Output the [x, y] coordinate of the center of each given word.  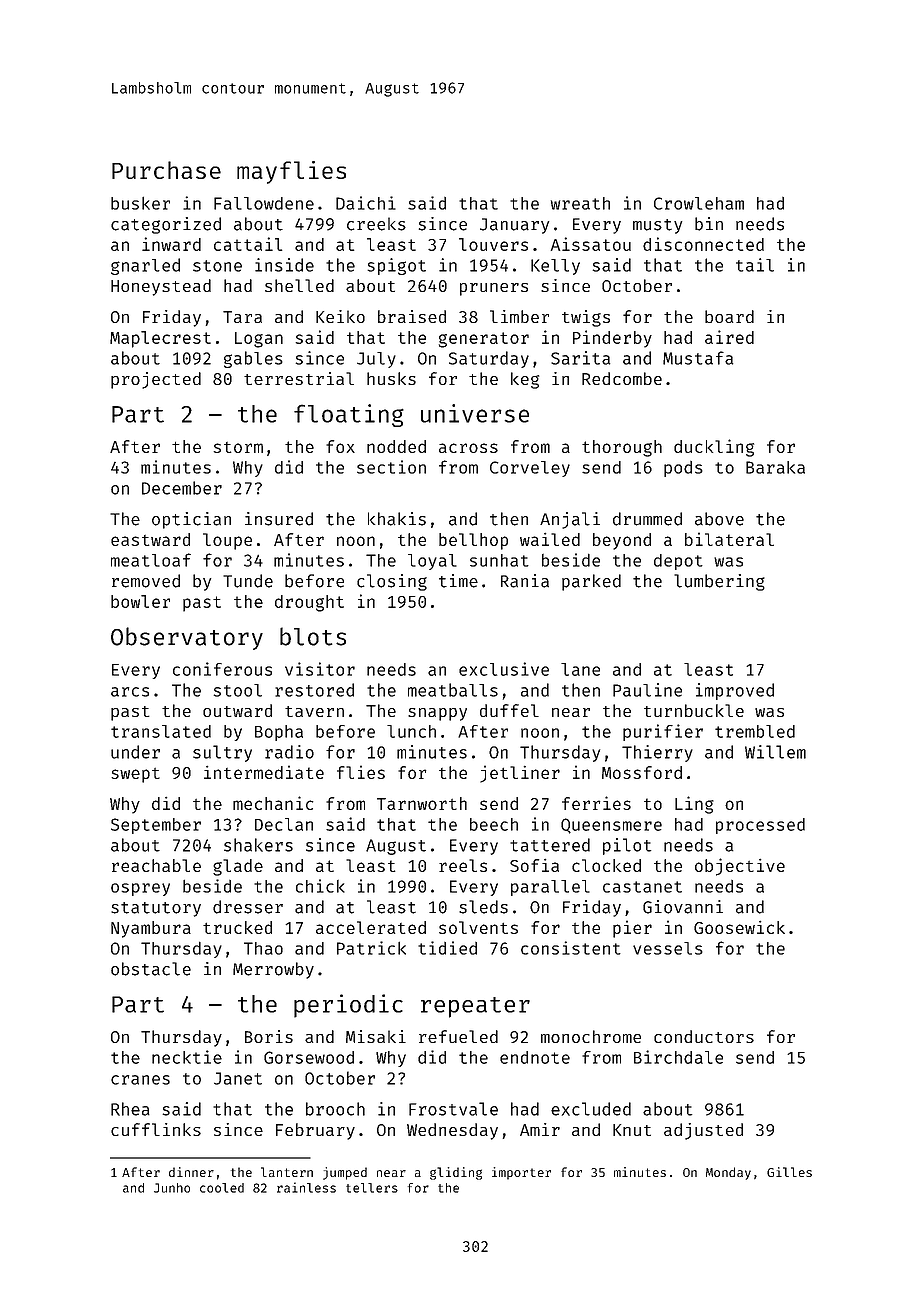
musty [657, 226]
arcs [130, 692]
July [376, 360]
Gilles [789, 1172]
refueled [458, 1036]
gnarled [145, 266]
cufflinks [156, 1129]
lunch [411, 731]
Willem [775, 752]
